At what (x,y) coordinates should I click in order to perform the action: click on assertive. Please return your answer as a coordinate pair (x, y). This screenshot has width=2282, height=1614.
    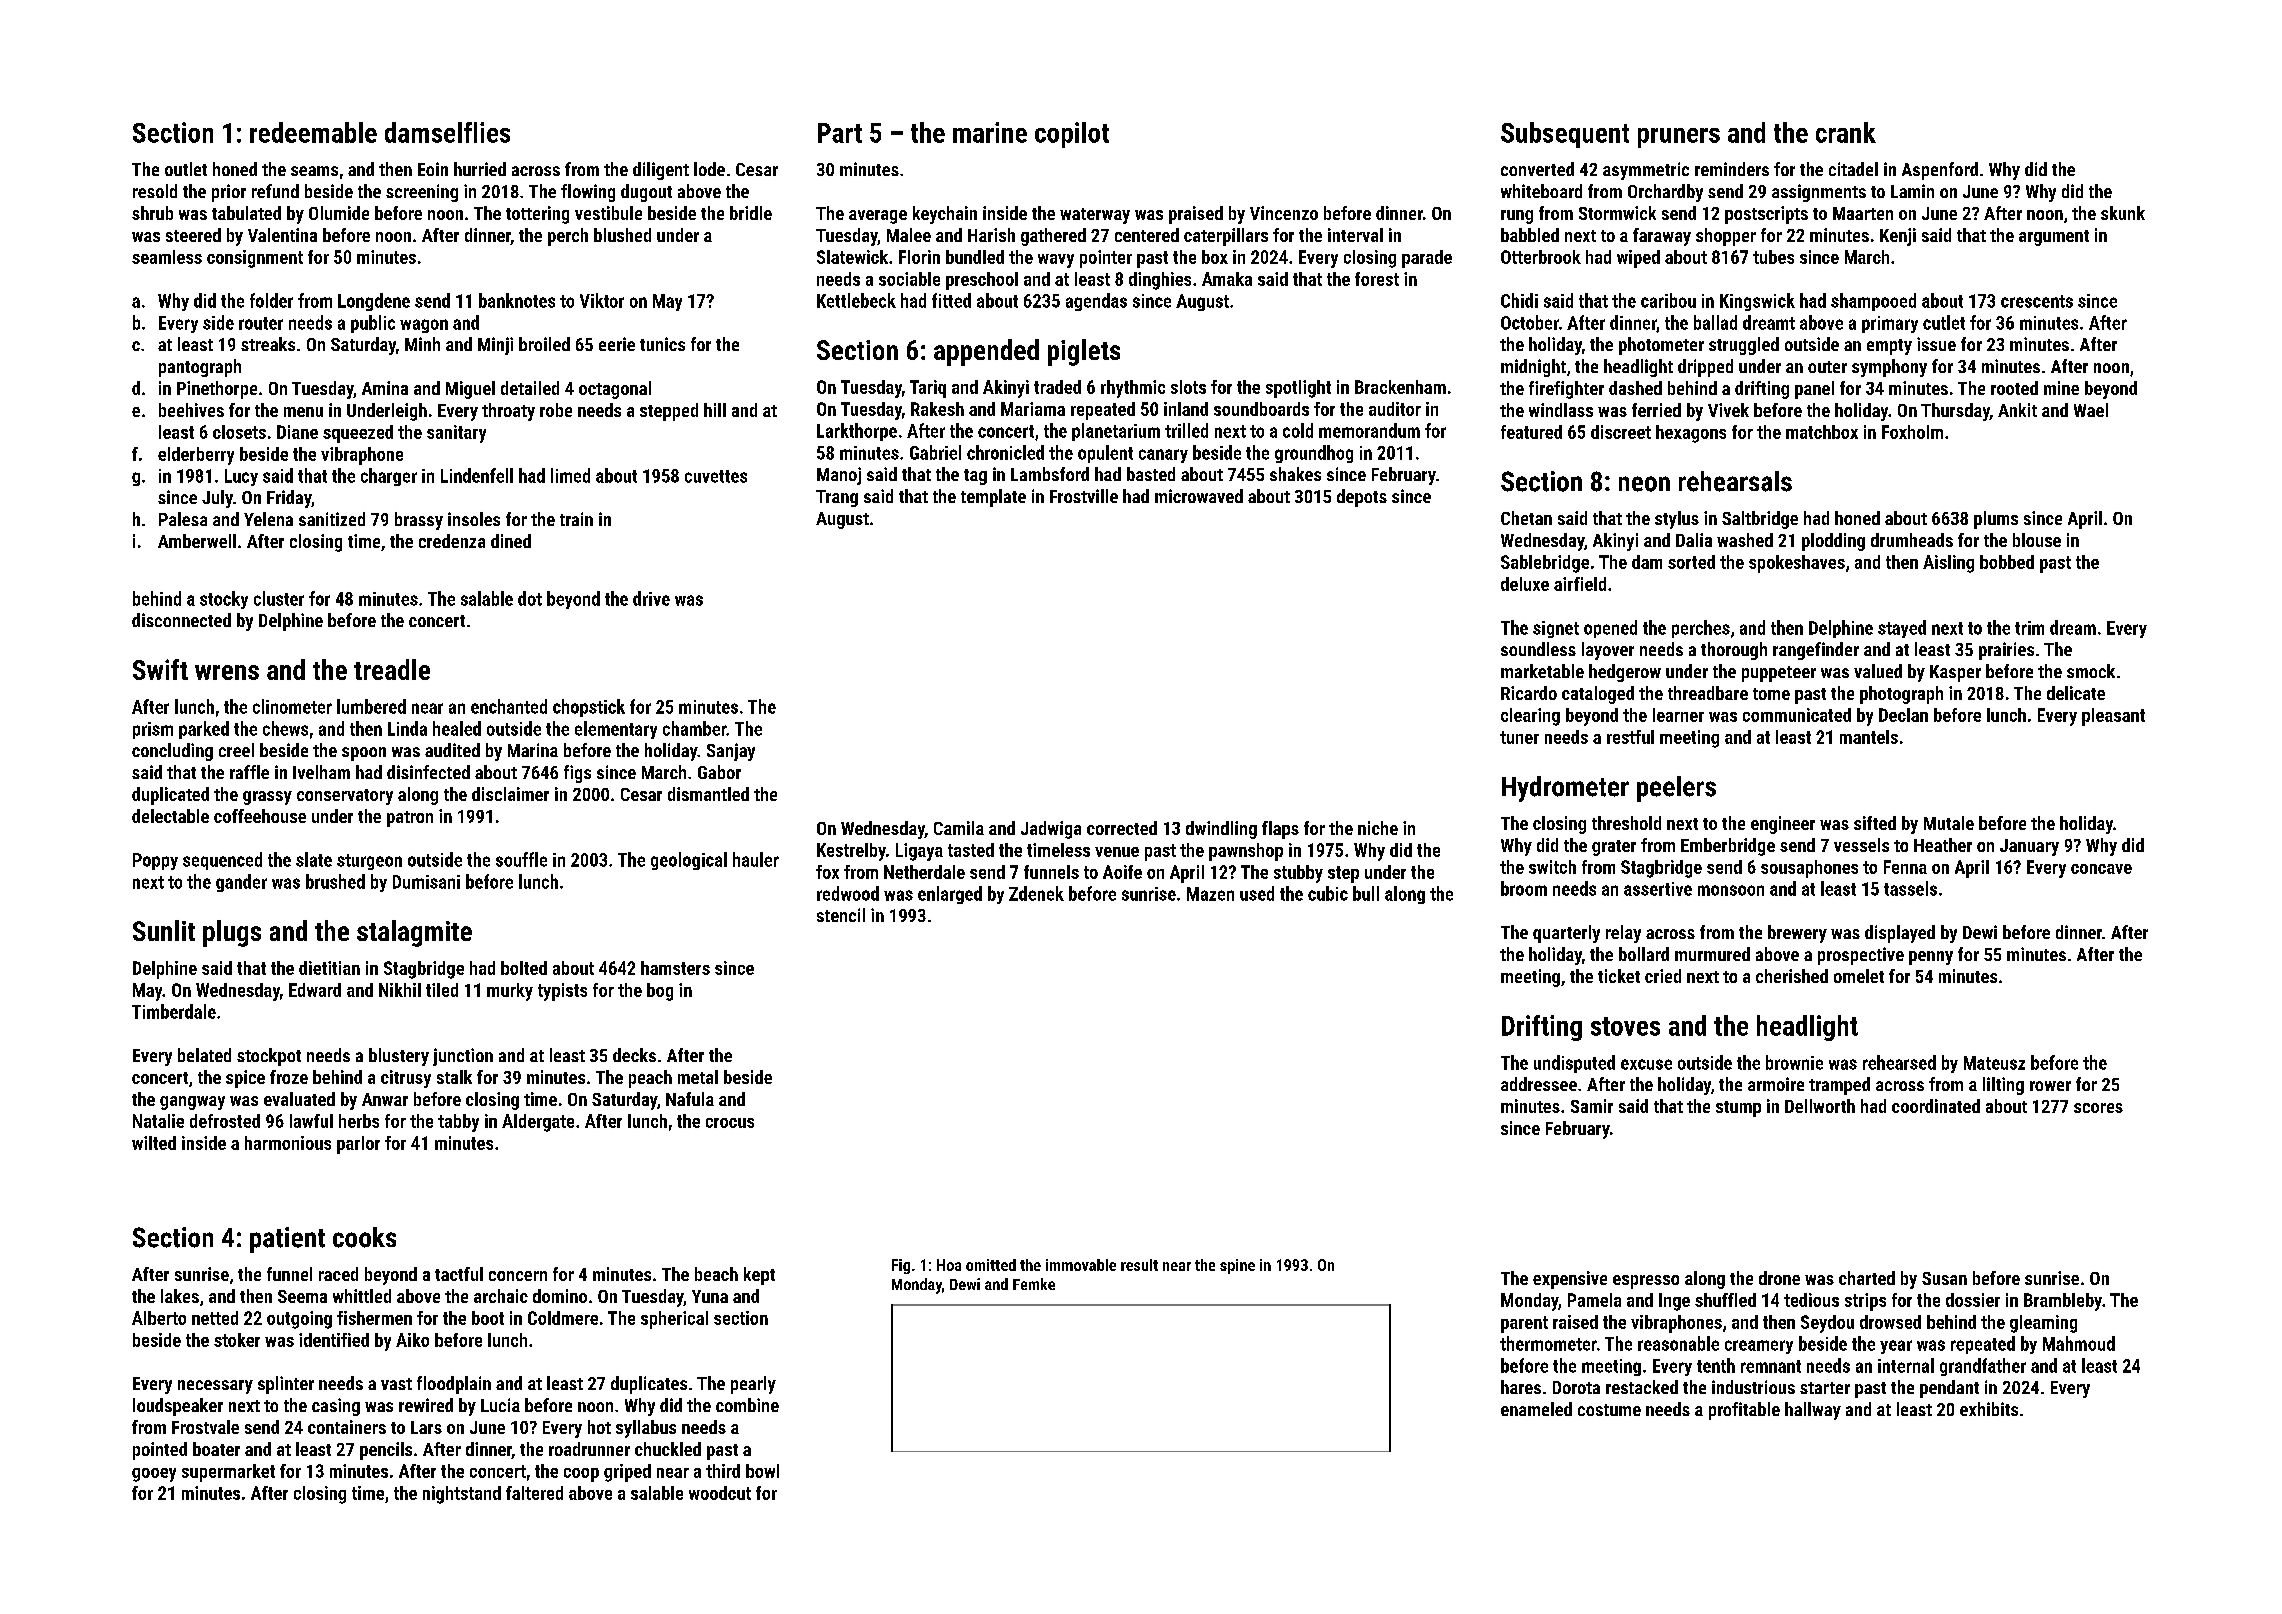
    Looking at the image, I should click on (1658, 889).
